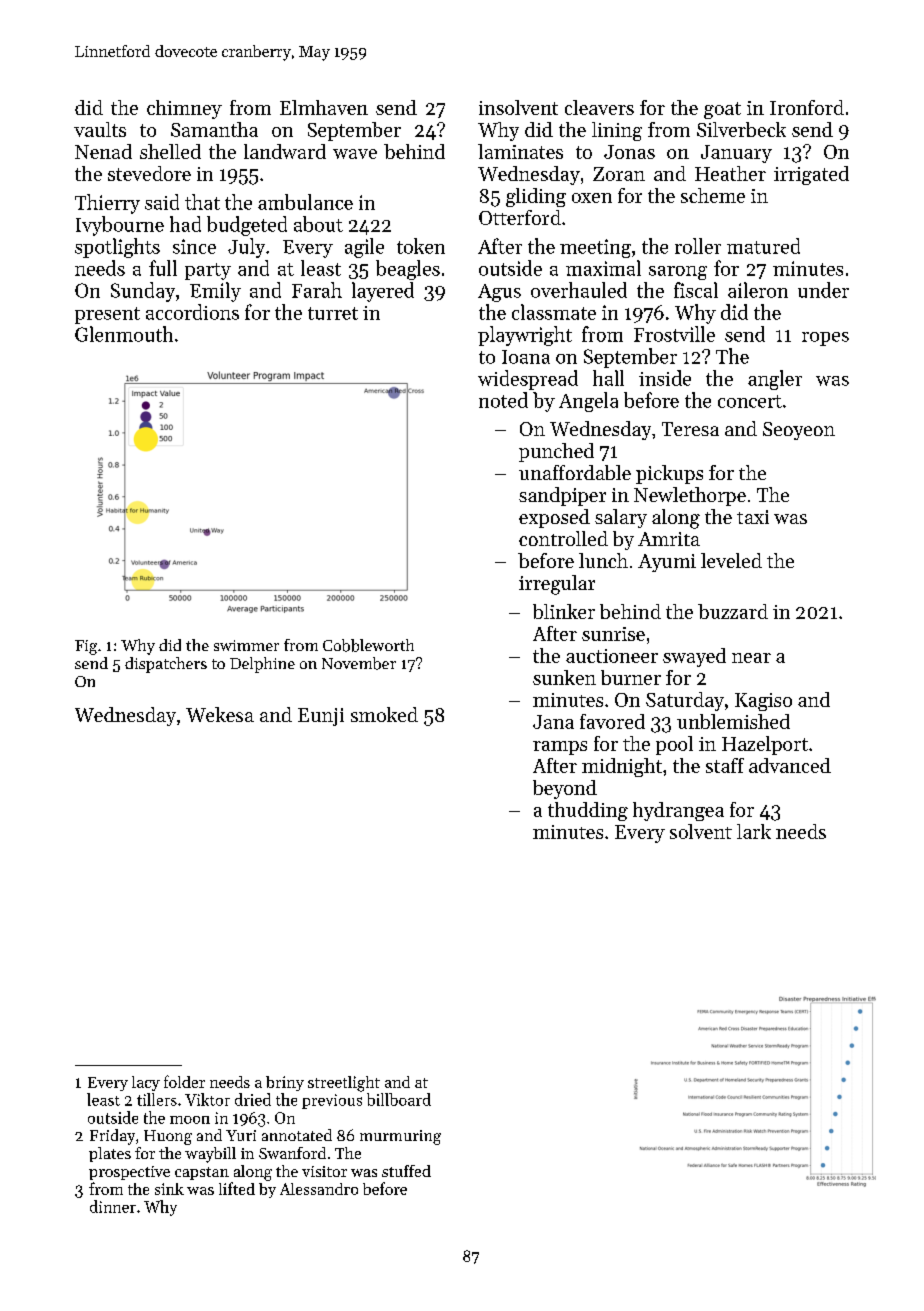 The image size is (924, 1311). What do you see at coordinates (557, 585) in the screenshot?
I see `irregular` at bounding box center [557, 585].
